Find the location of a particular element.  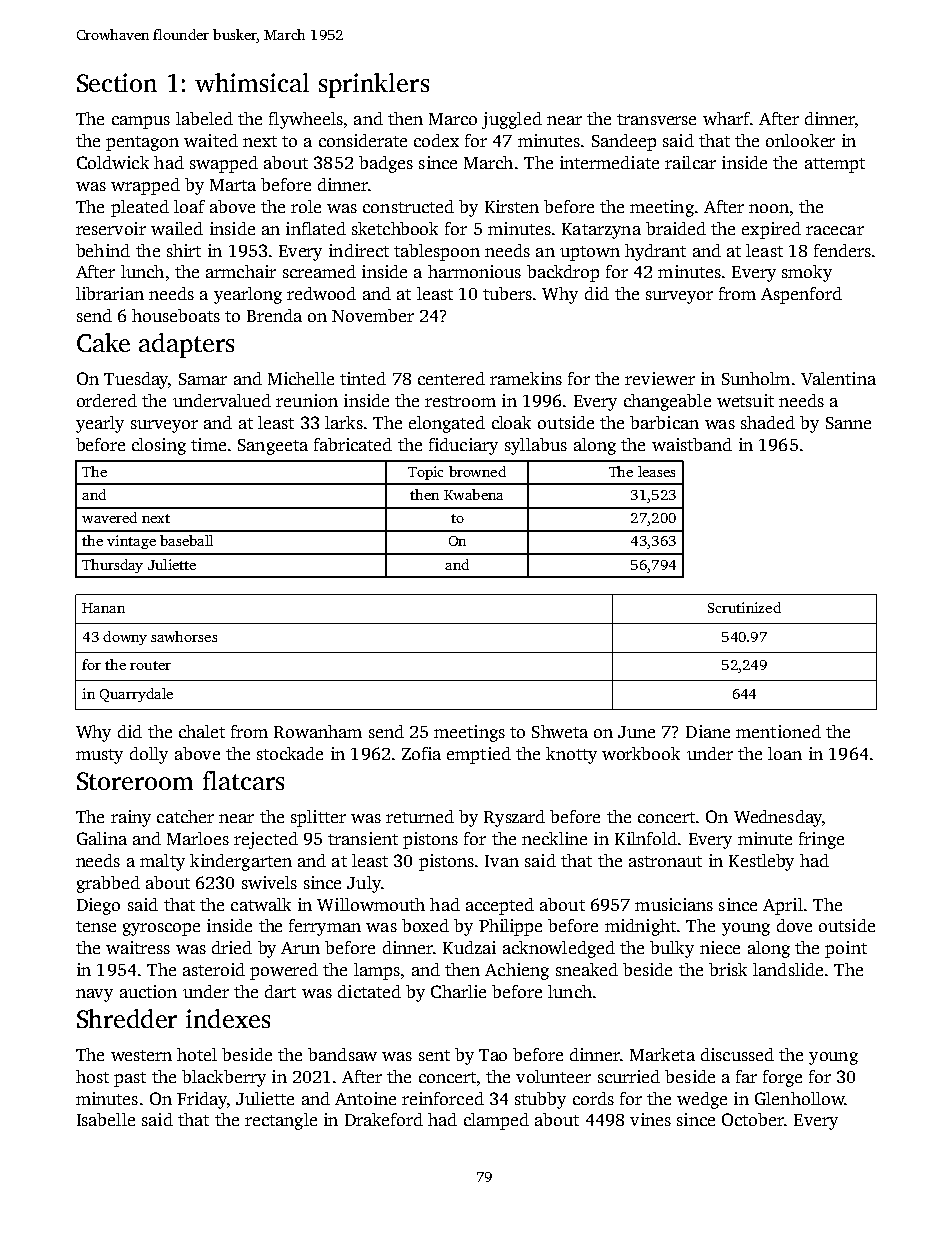

whimsical is located at coordinates (252, 82).
